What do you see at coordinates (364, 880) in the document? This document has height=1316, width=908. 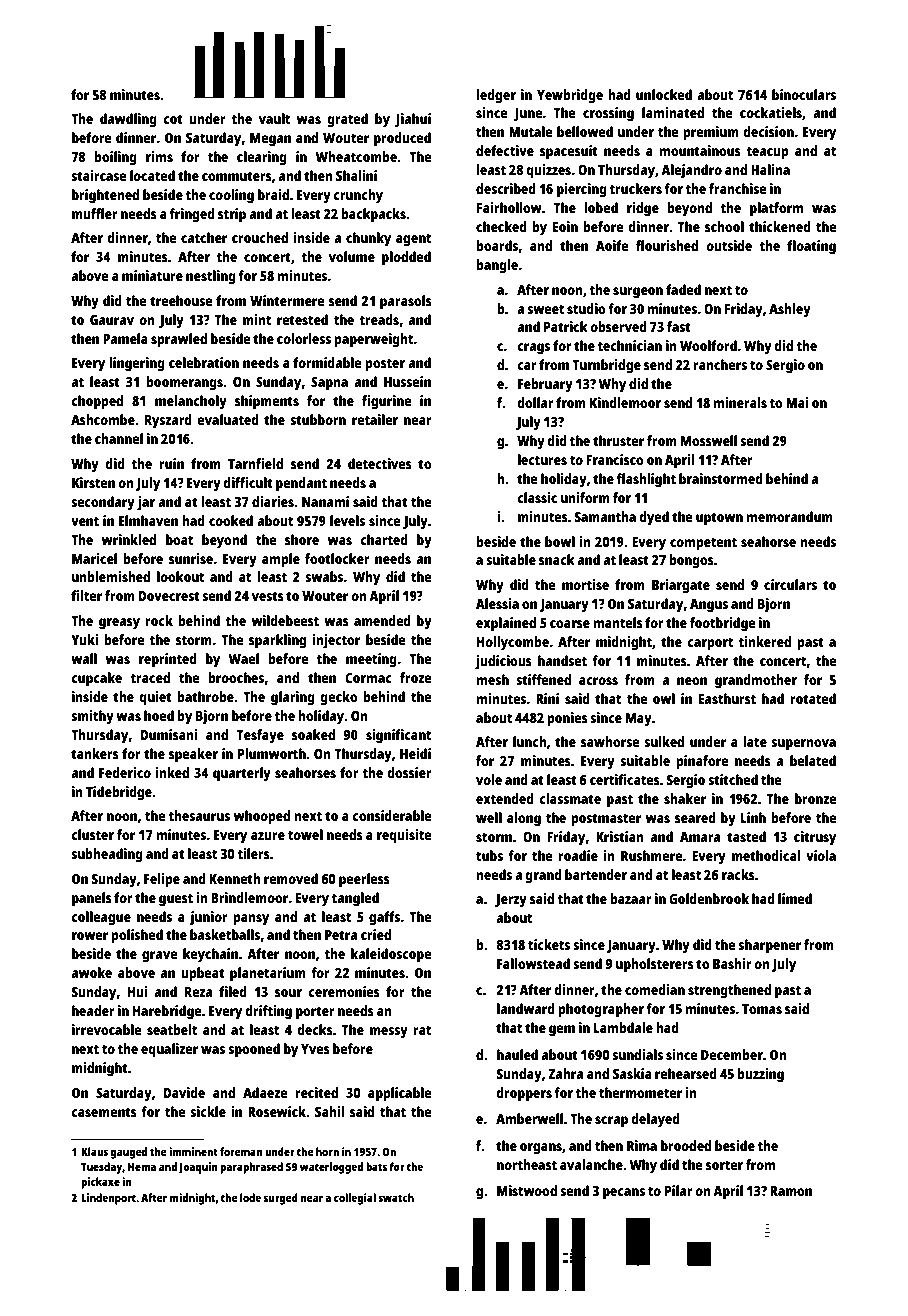 I see `peerless` at bounding box center [364, 880].
